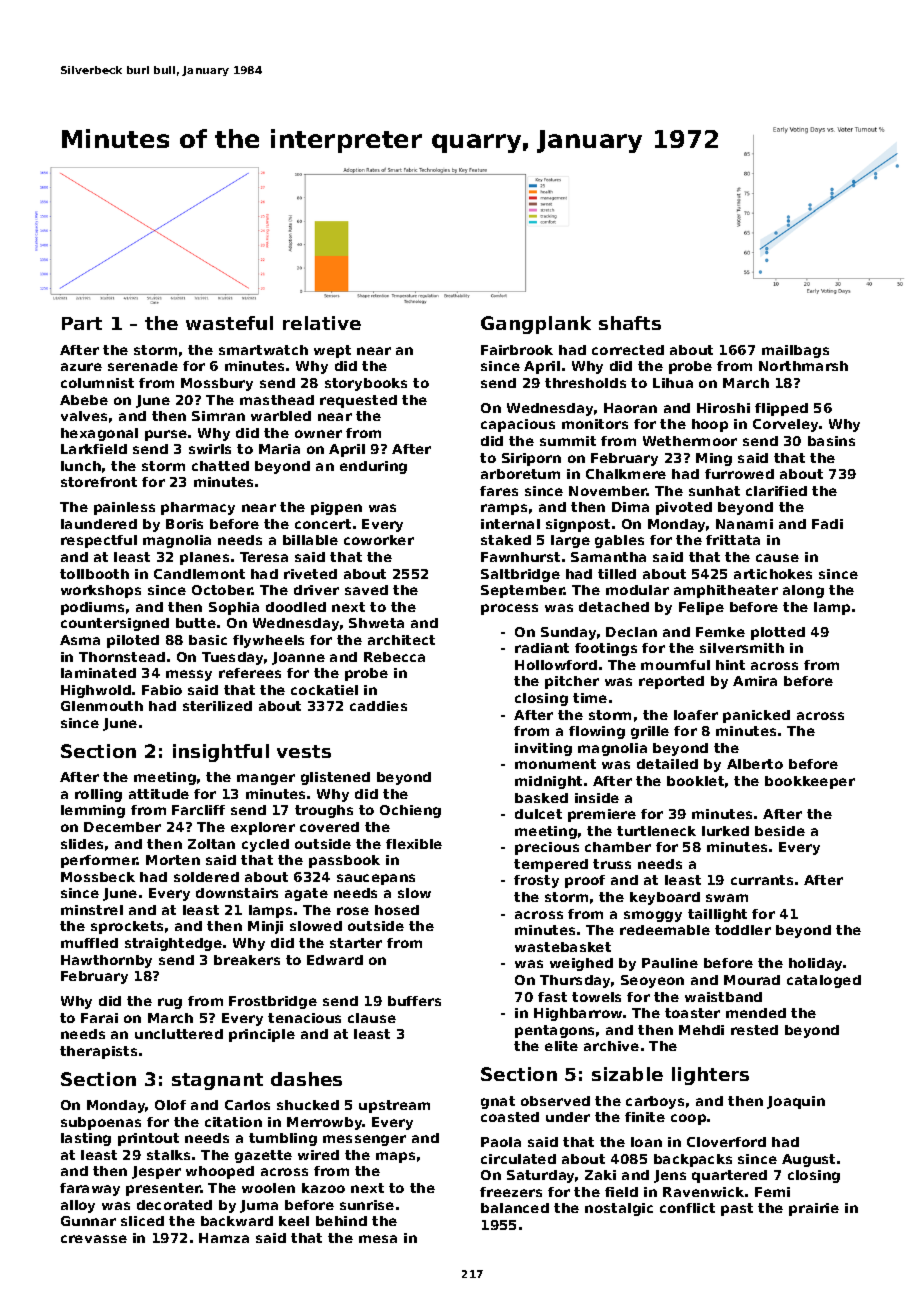  Describe the element at coordinates (795, 351) in the screenshot. I see `mailbags` at that location.
